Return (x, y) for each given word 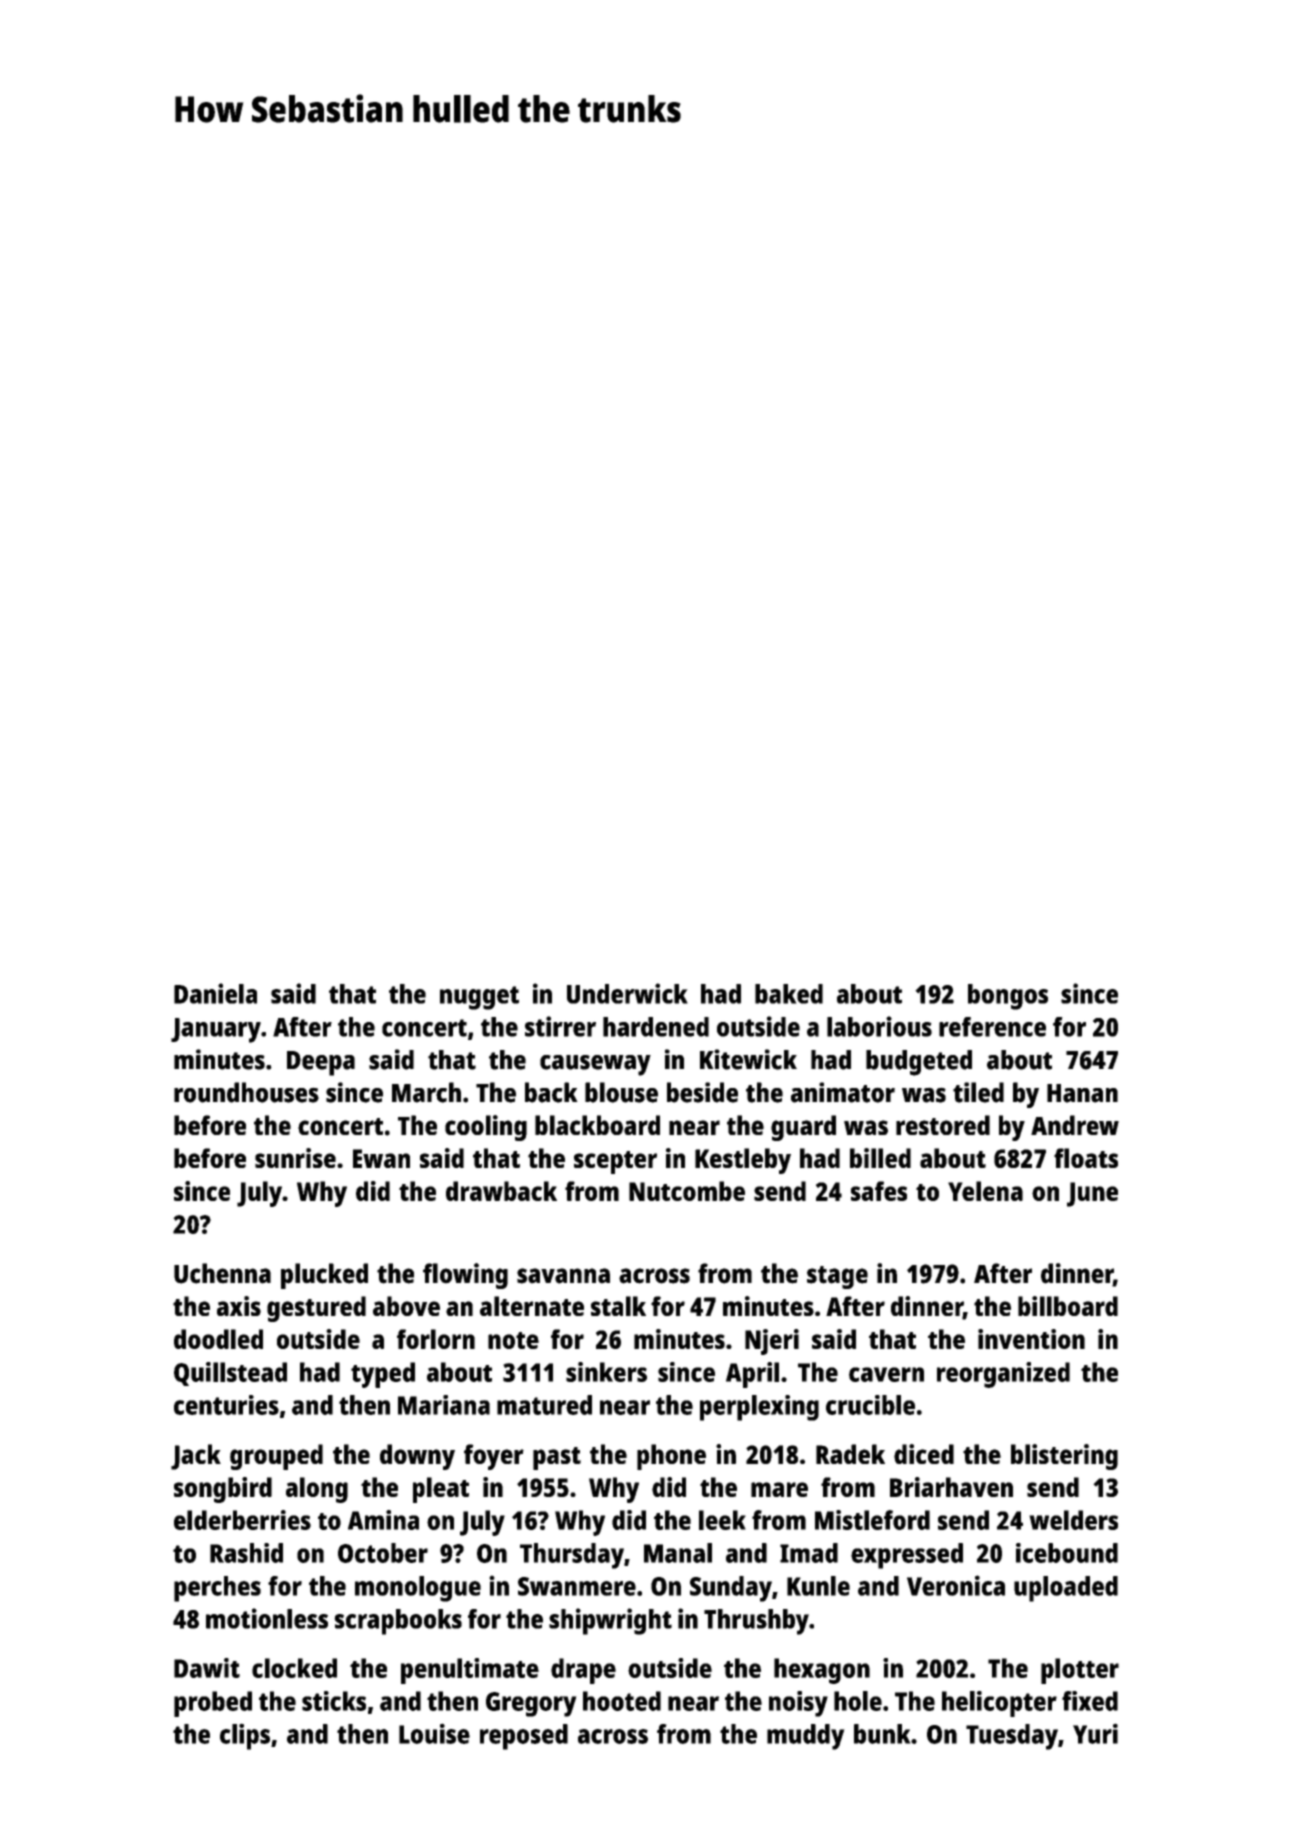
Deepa (321, 1063)
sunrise (295, 1158)
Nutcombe (687, 1191)
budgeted (919, 1063)
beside (702, 1092)
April (752, 1375)
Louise (434, 1733)
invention (1031, 1339)
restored (943, 1125)
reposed (524, 1737)
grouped (276, 1457)
